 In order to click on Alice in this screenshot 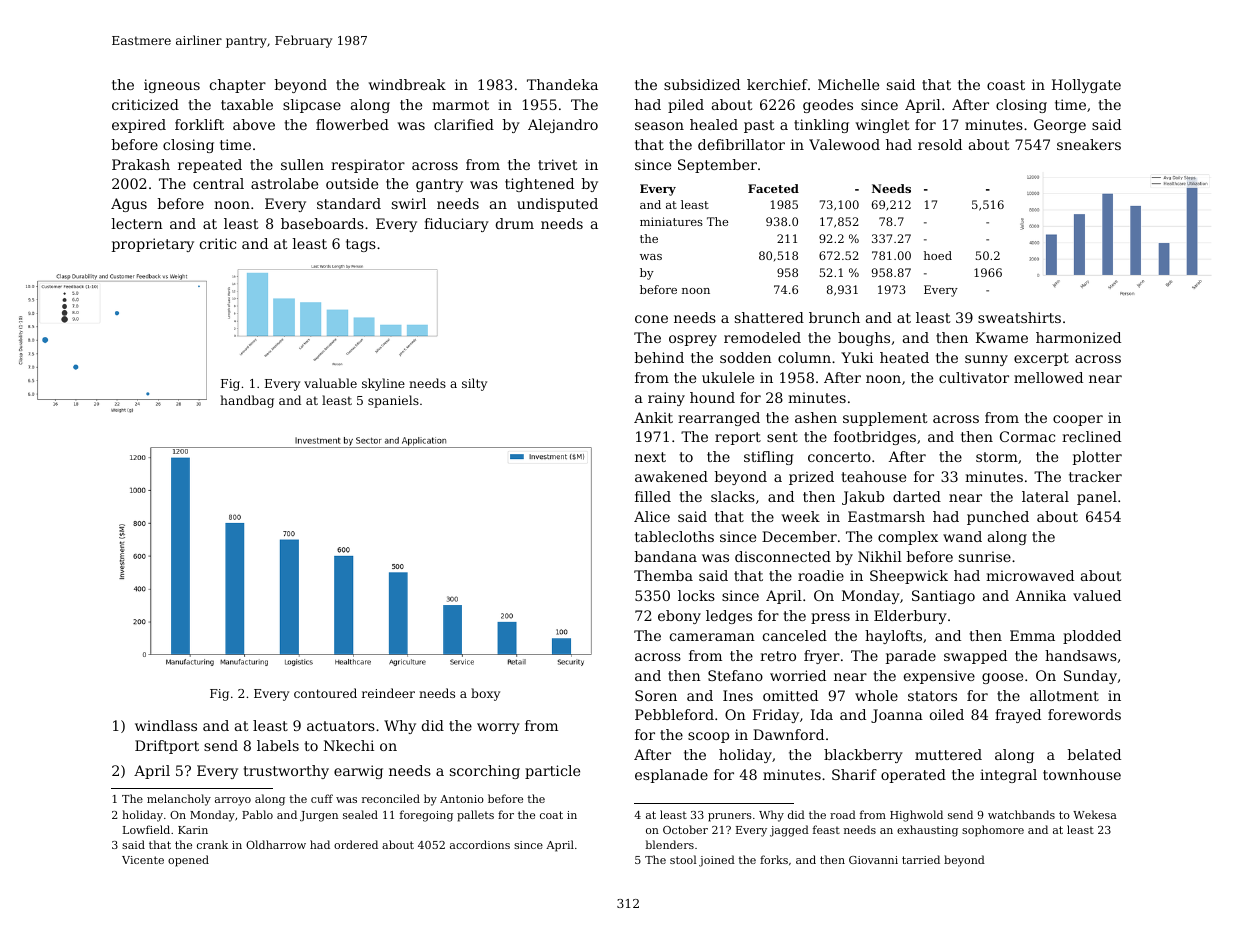, I will do `click(652, 516)`.
